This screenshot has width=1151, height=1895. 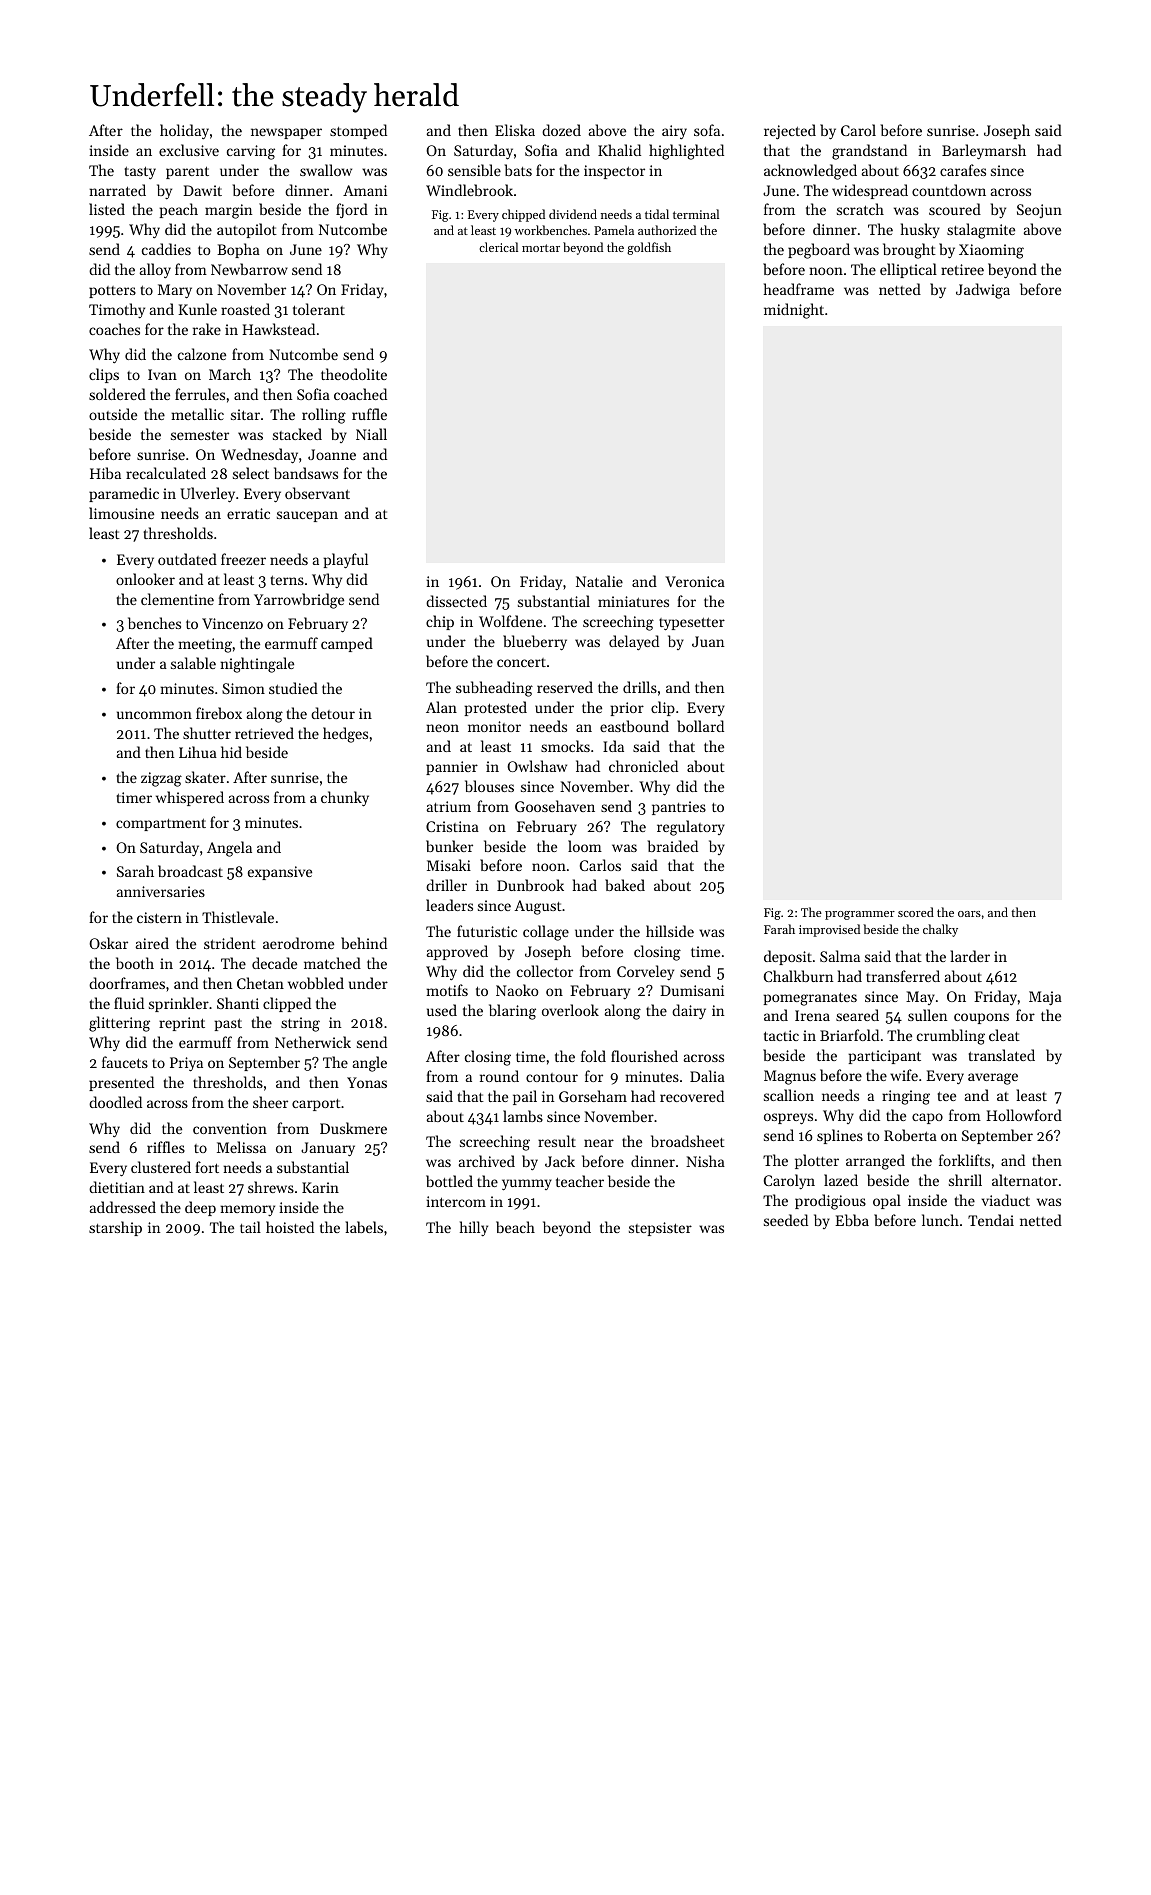 What do you see at coordinates (707, 130) in the screenshot?
I see `sofa` at bounding box center [707, 130].
